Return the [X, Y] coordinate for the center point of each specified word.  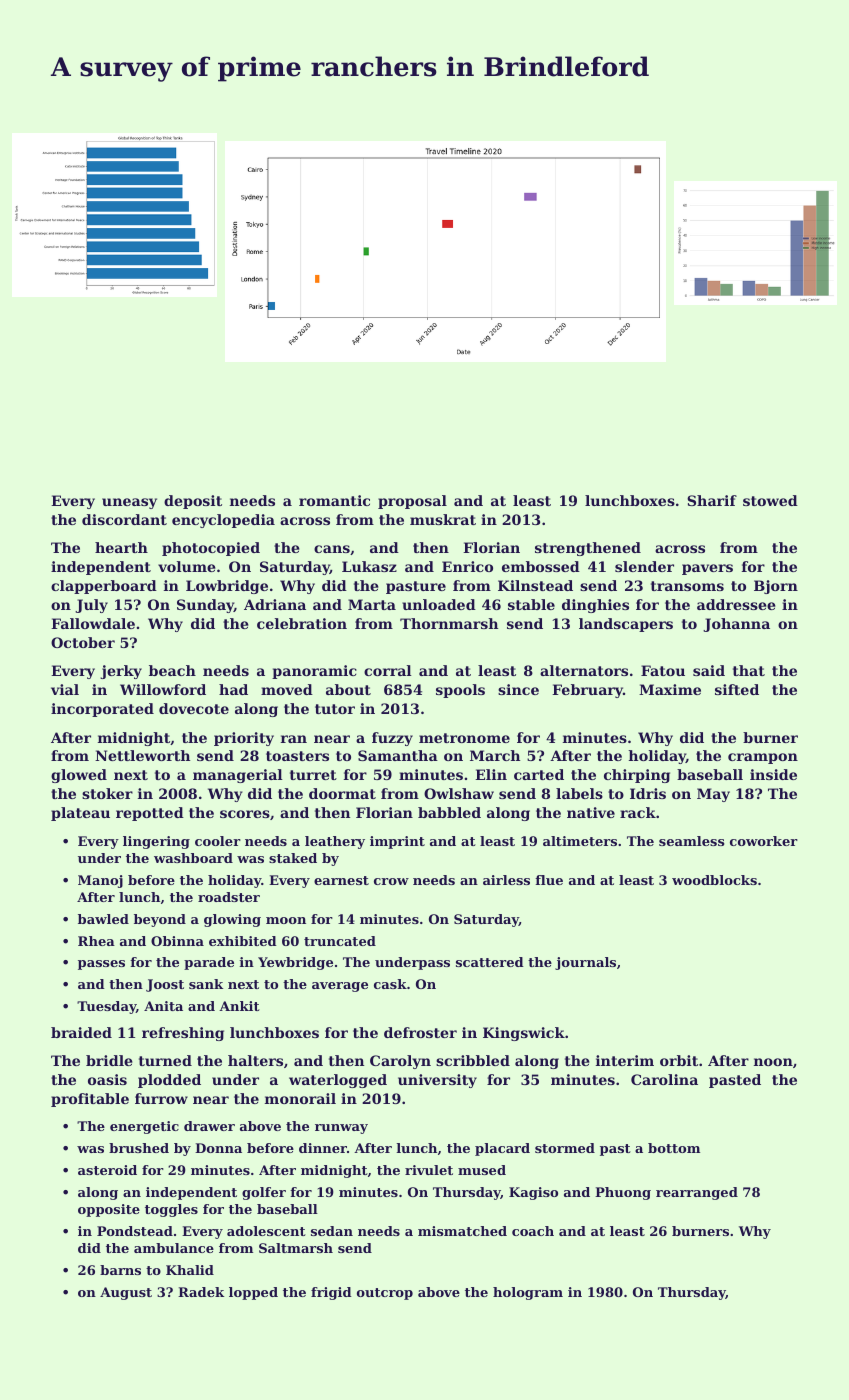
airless [506, 880]
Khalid [190, 1270]
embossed [541, 566]
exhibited [243, 941]
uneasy [129, 503]
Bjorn [776, 587]
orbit [679, 1060]
